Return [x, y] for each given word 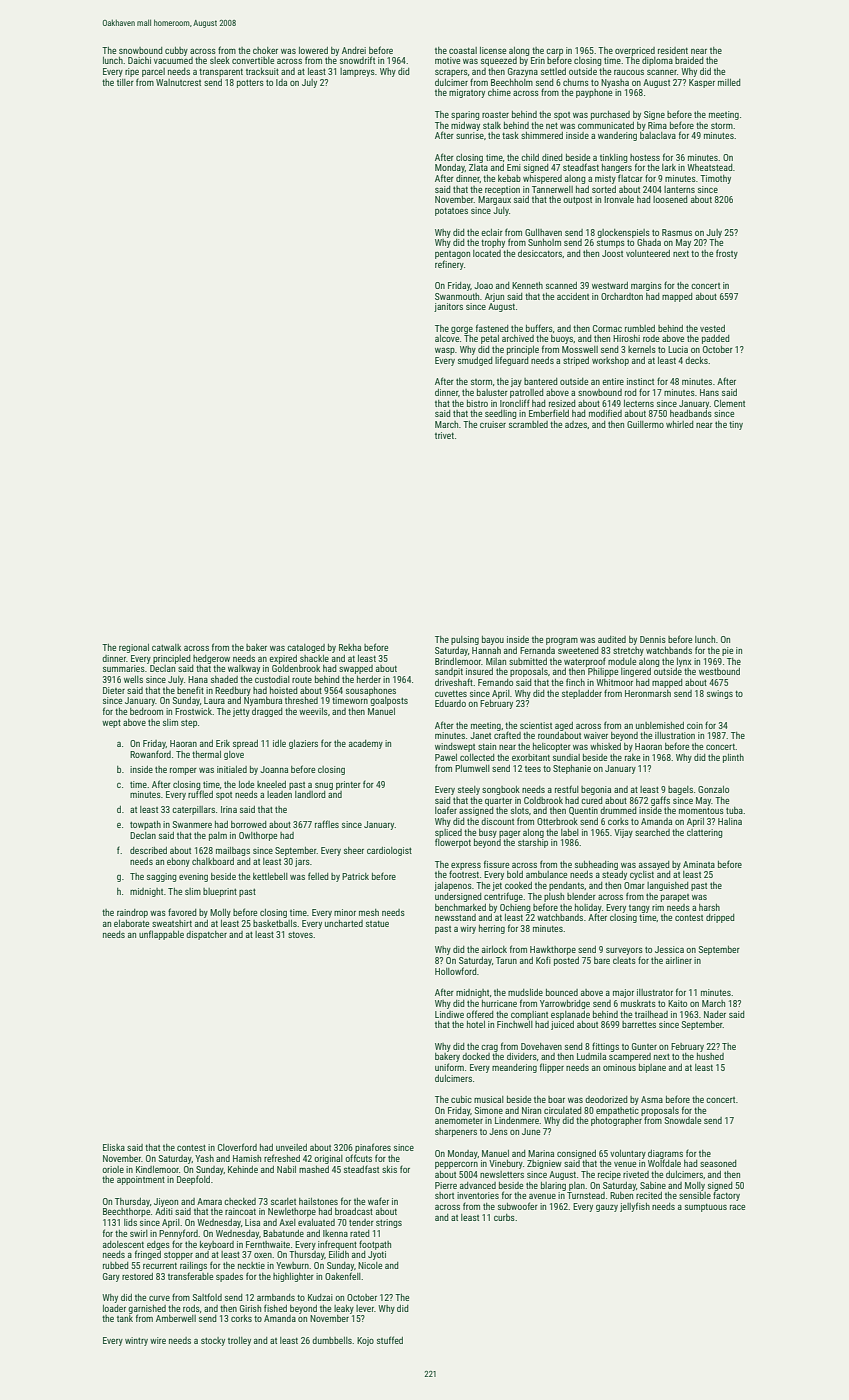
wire [158, 1340]
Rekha [350, 647]
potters [250, 83]
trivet [444, 435]
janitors [448, 307]
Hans [709, 392]
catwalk [166, 647]
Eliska [114, 1147]
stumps [611, 244]
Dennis [653, 639]
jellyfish [635, 1207]
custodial [272, 679]
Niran [531, 1110]
